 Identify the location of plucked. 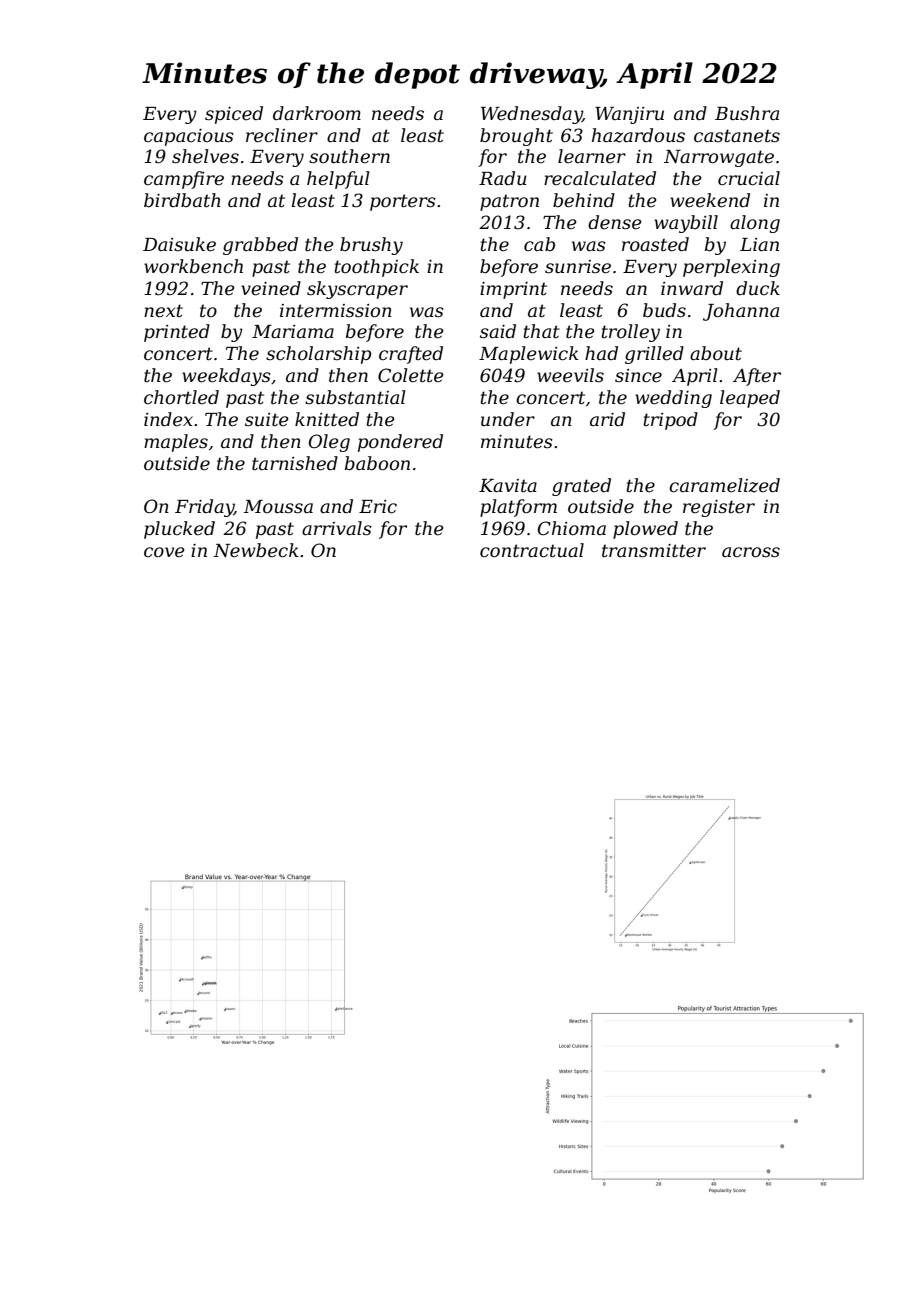
(179, 530).
